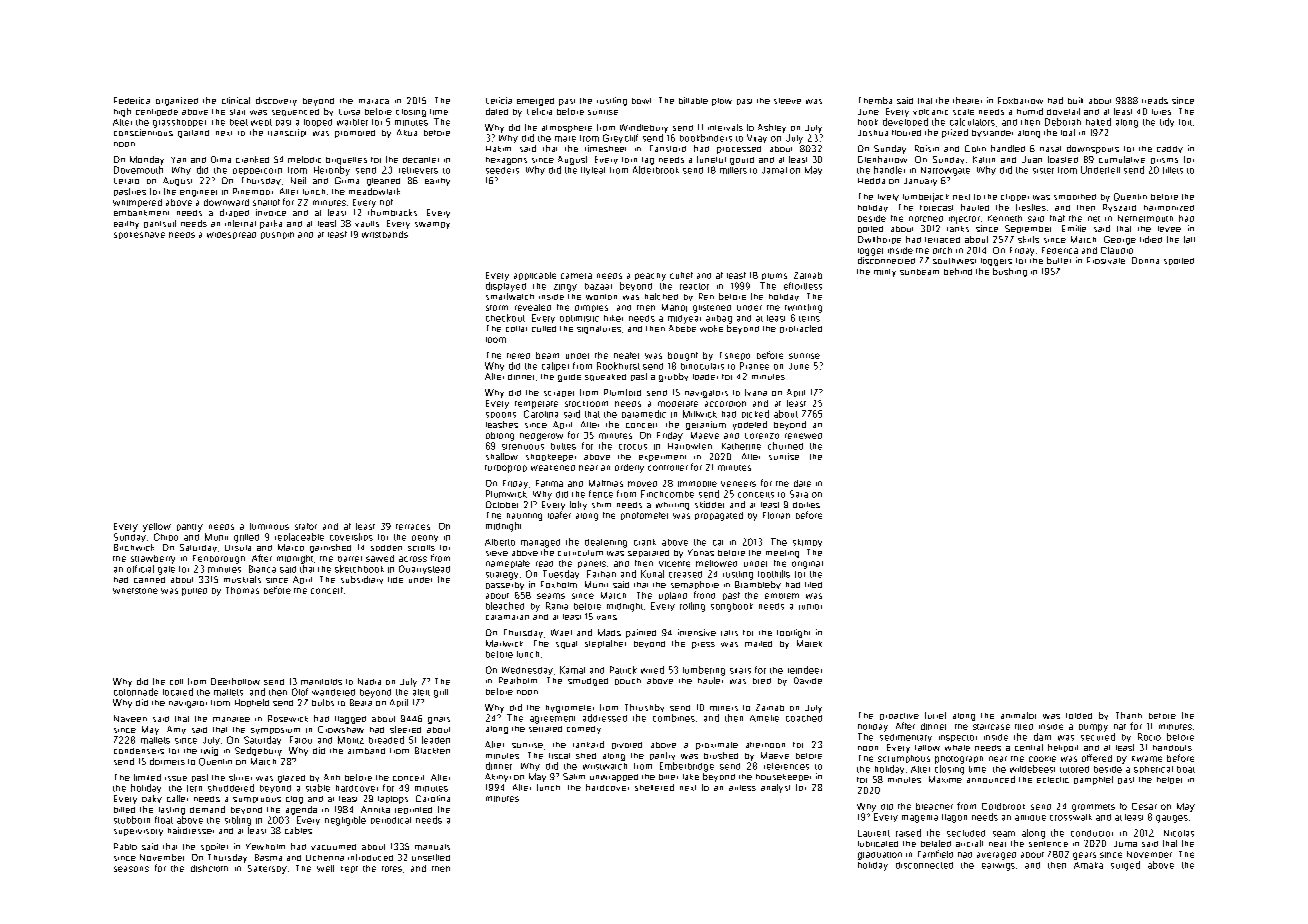  Describe the element at coordinates (998, 867) in the page. I see `earwigs` at that location.
